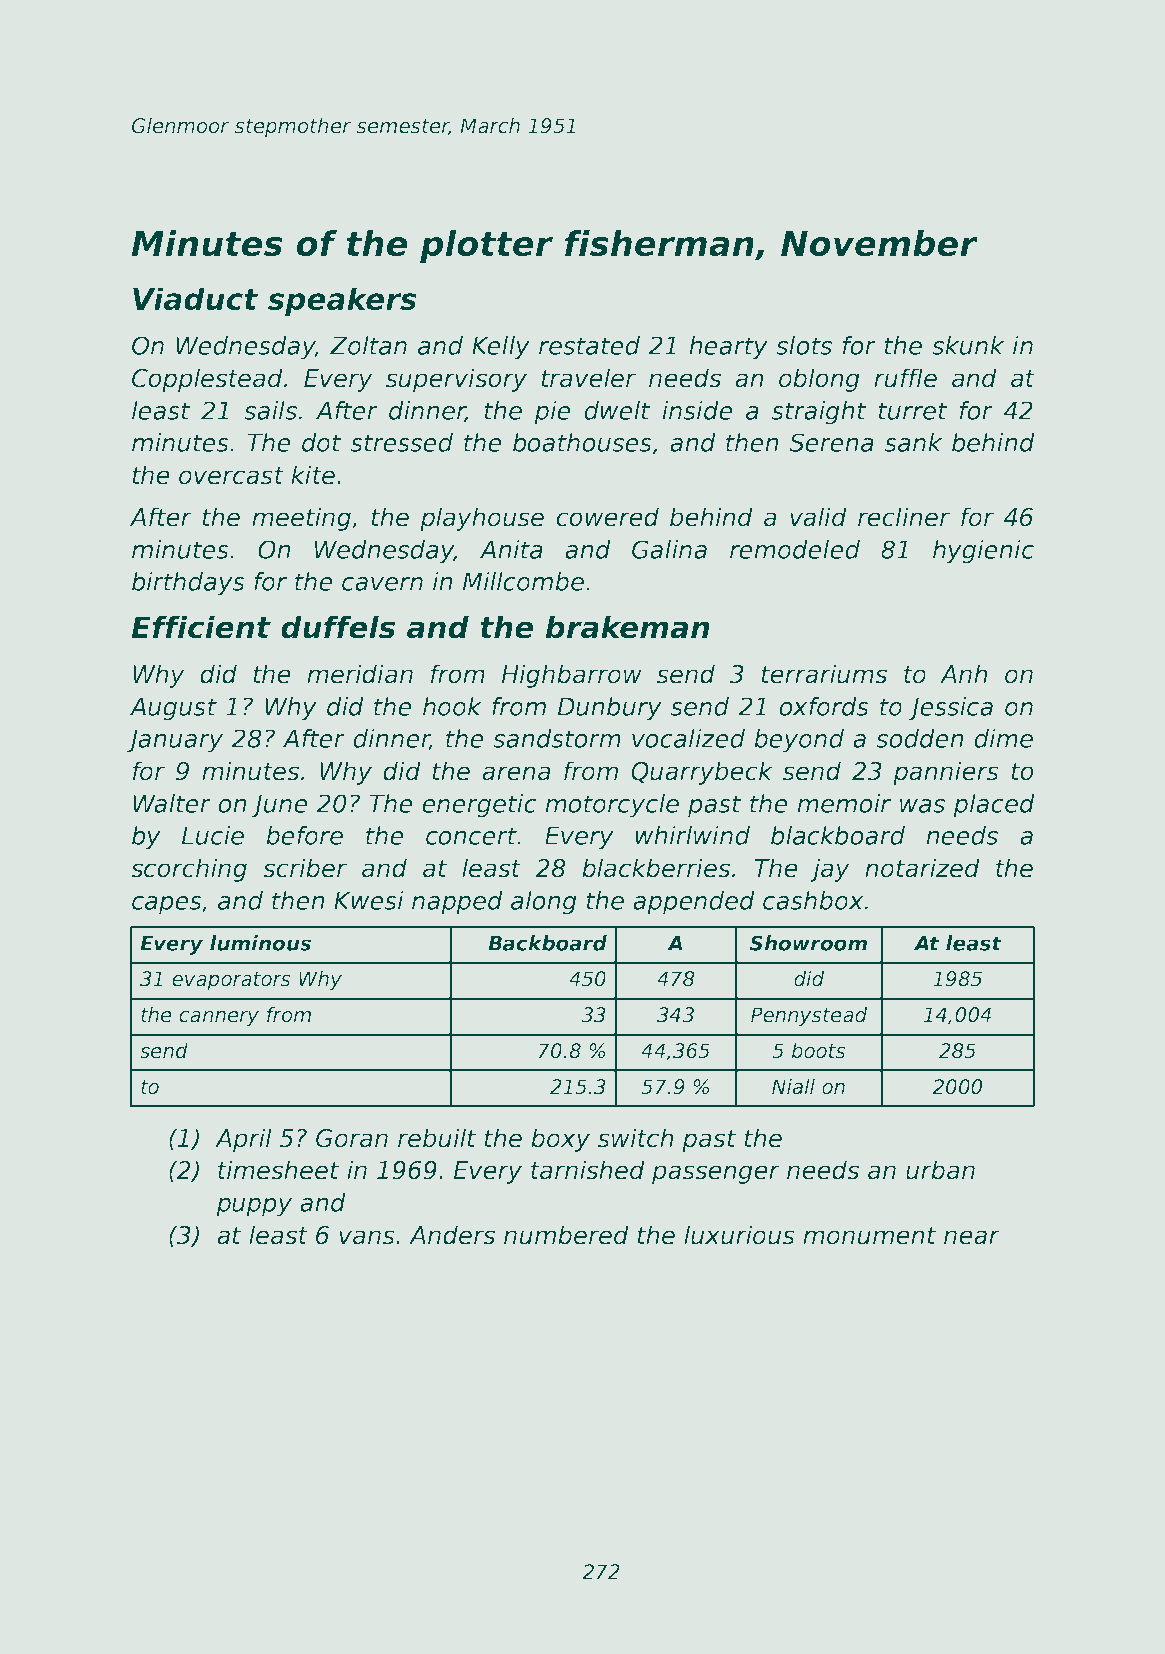 This screenshot has height=1654, width=1165. Describe the element at coordinates (173, 709) in the screenshot. I see `August` at that location.
